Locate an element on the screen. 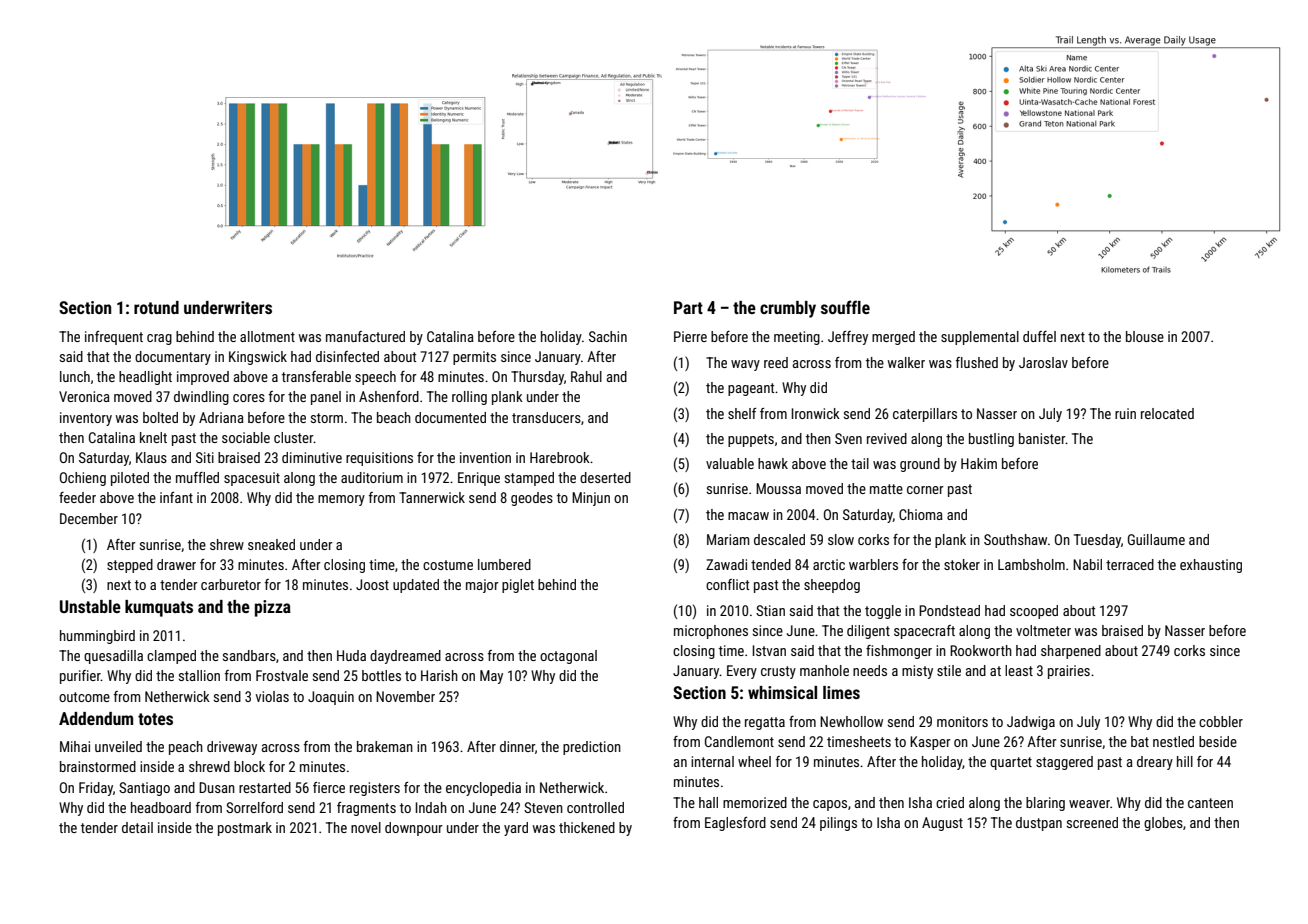 The width and height of the screenshot is (1308, 924). Hakim is located at coordinates (979, 463).
